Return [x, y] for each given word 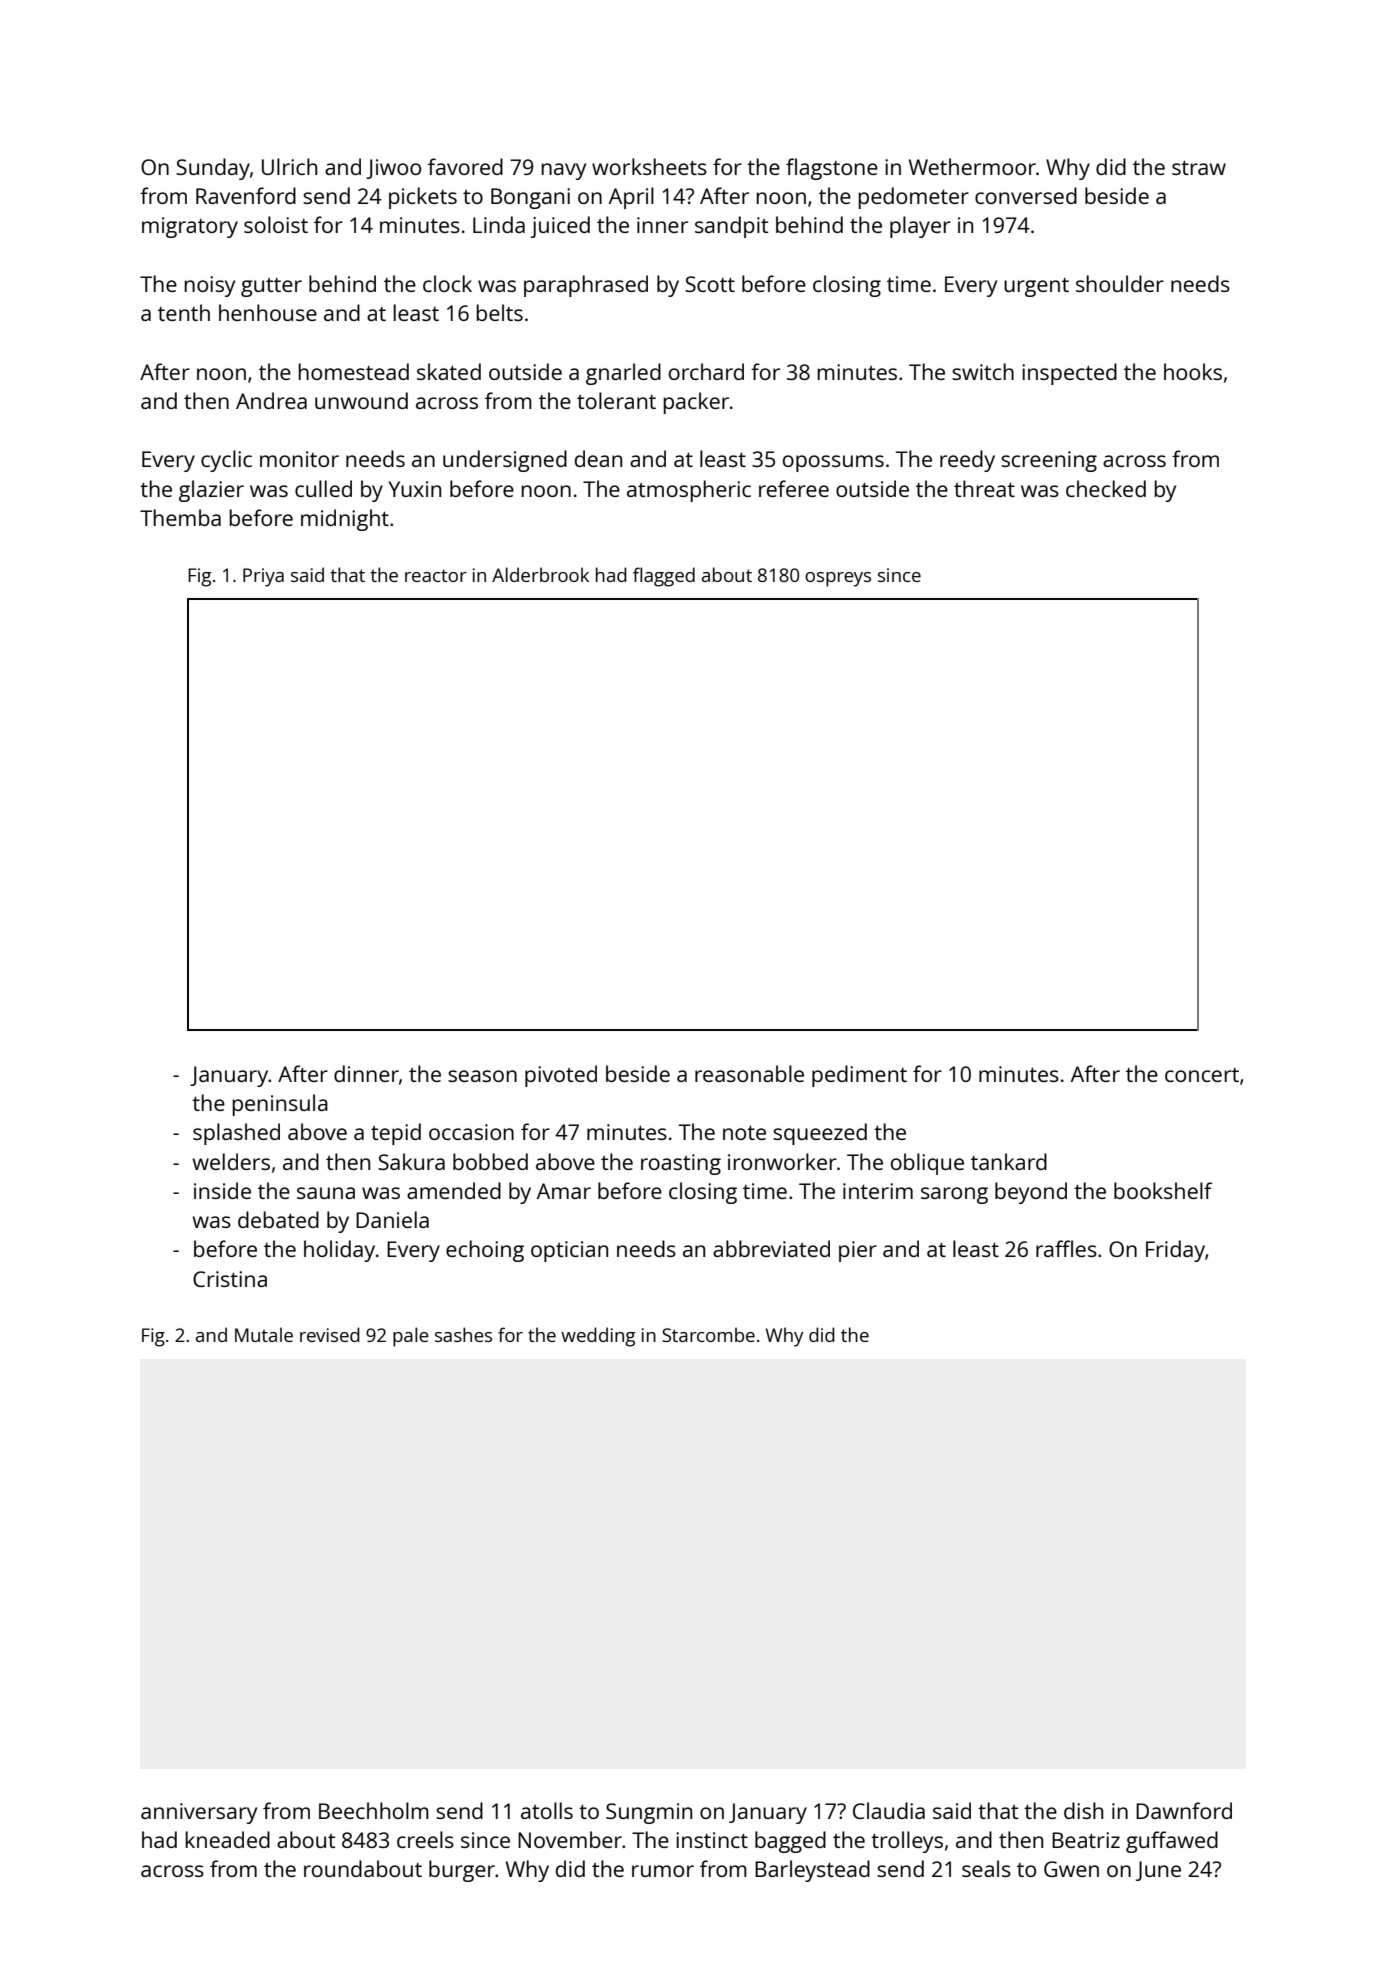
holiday [339, 1251]
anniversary [199, 1813]
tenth [184, 312]
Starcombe [708, 1334]
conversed [1026, 195]
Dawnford [1184, 1810]
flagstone [832, 169]
